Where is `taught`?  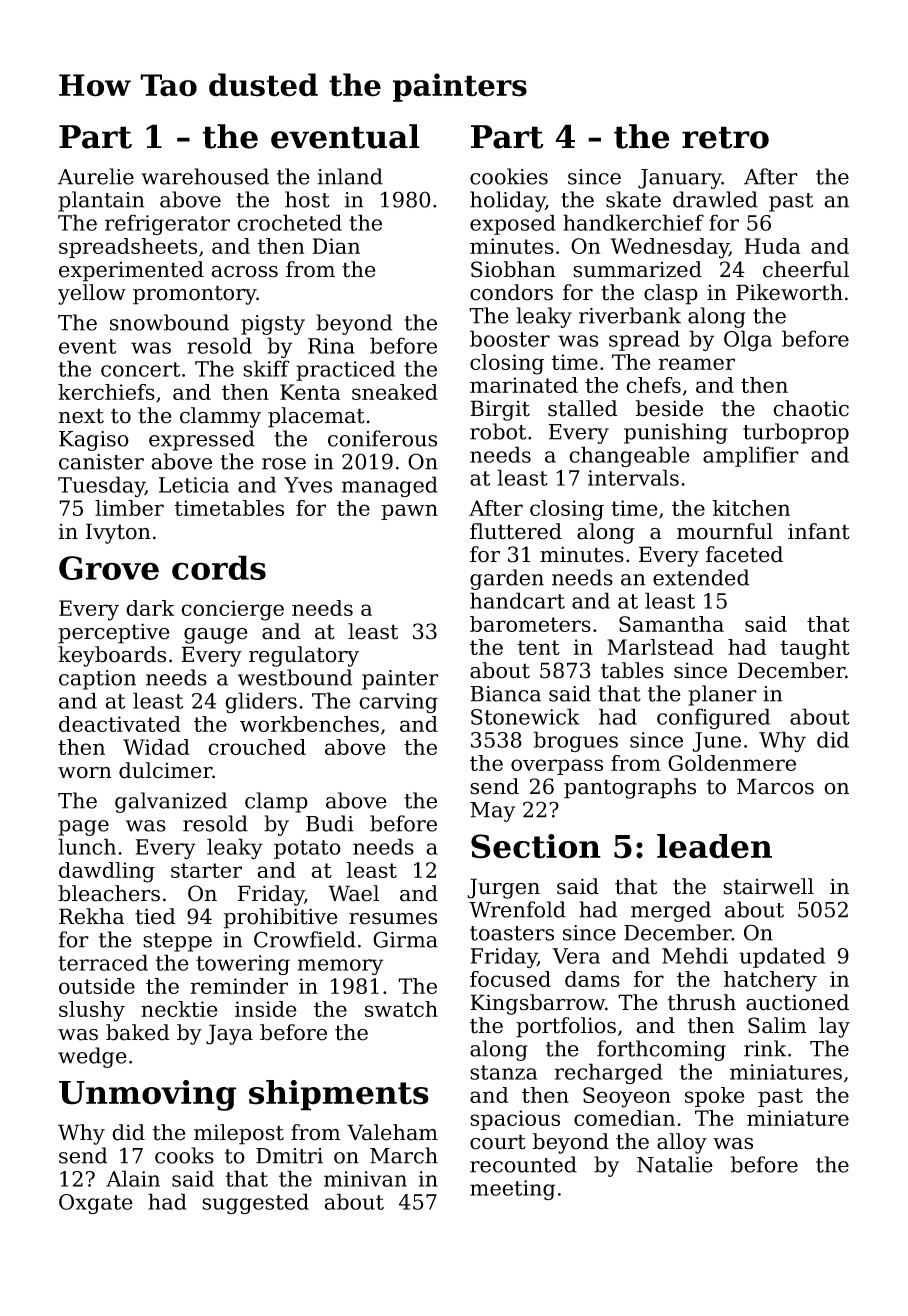 taught is located at coordinates (815, 649).
